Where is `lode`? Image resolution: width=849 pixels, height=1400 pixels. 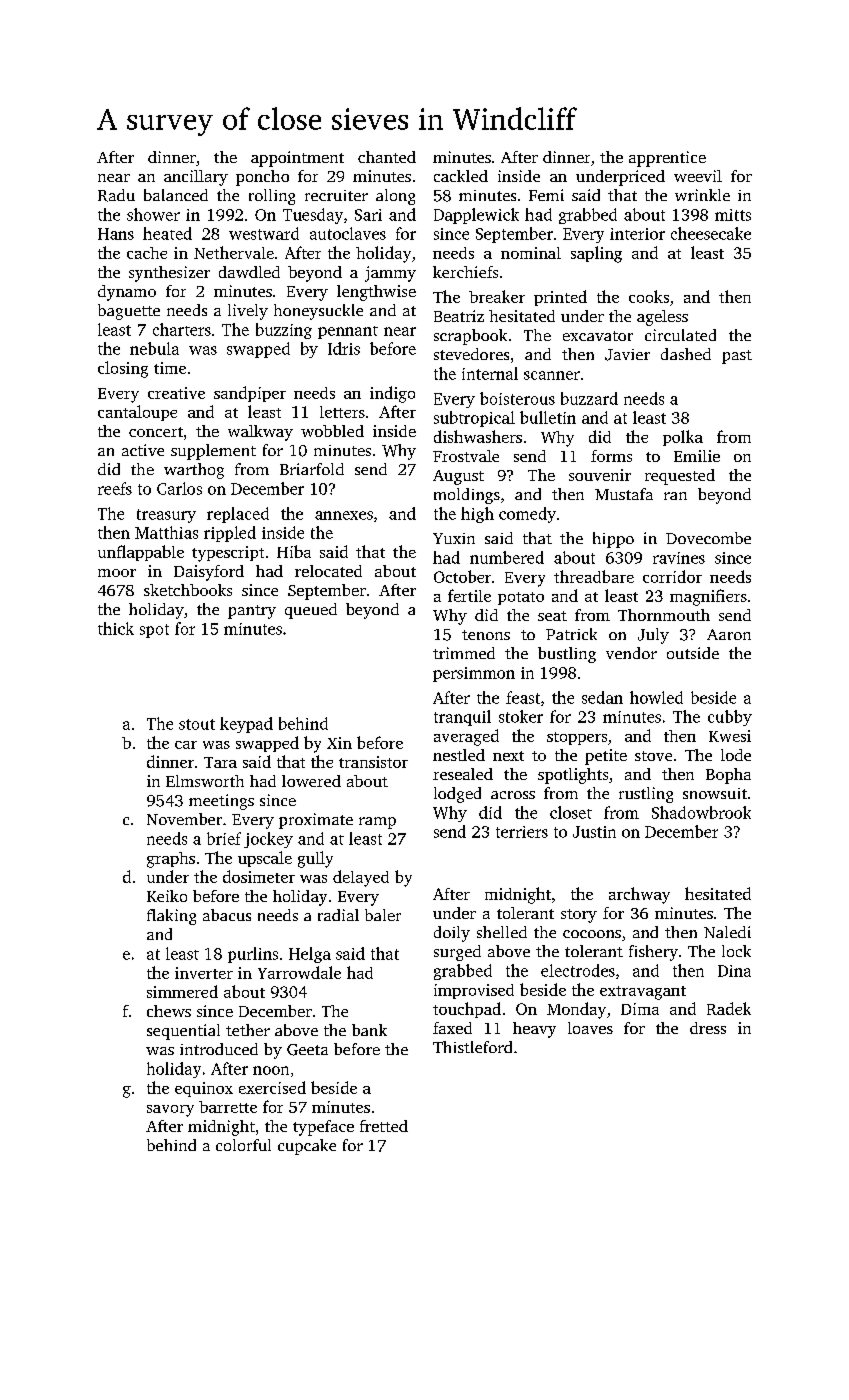 lode is located at coordinates (736, 755).
